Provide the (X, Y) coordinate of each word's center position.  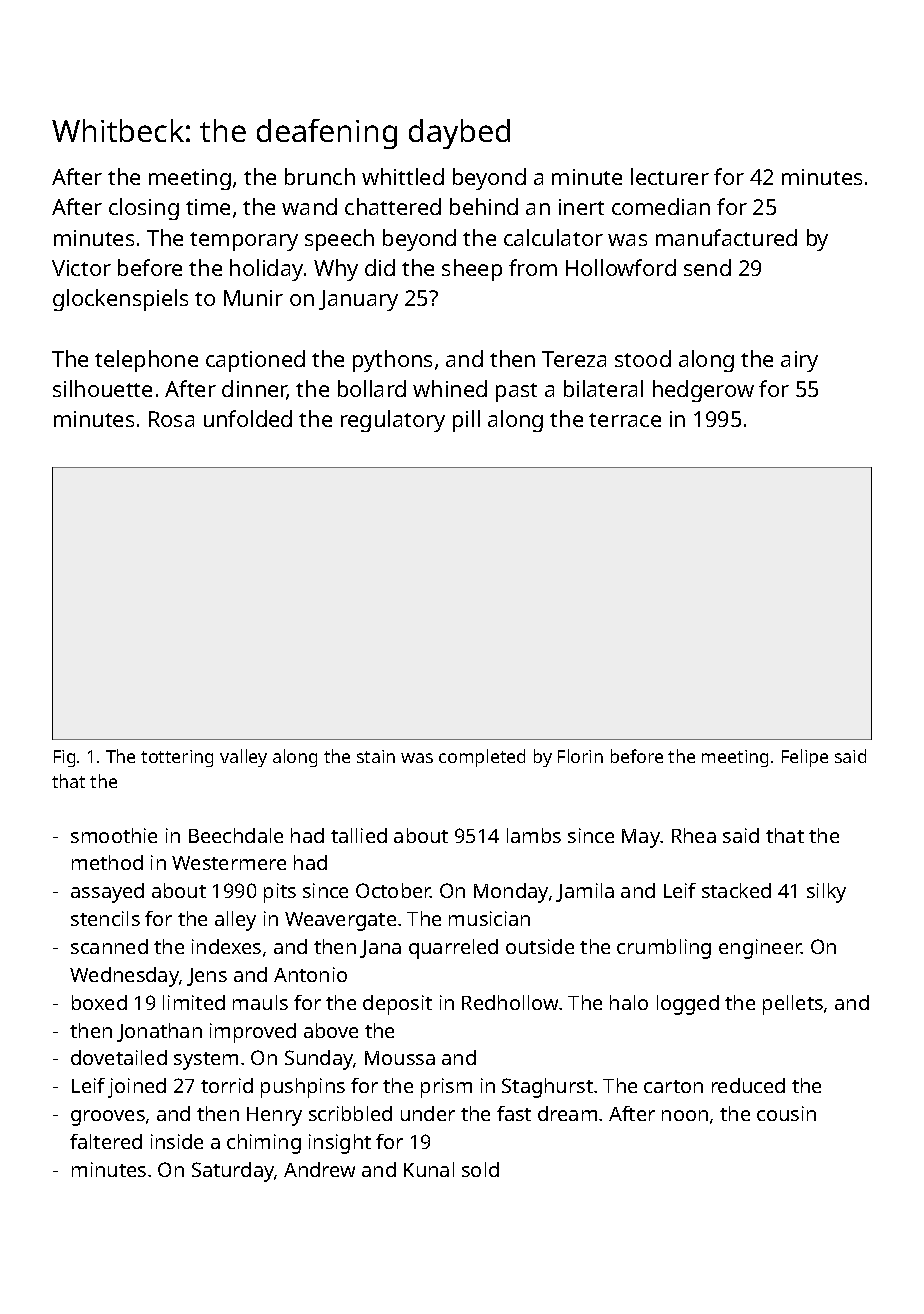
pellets (793, 1005)
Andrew (319, 1169)
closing (144, 209)
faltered (106, 1141)
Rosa (171, 419)
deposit (397, 1005)
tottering (177, 758)
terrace (625, 420)
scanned (109, 946)
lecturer (670, 176)
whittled (403, 176)
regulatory (393, 421)
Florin (580, 756)
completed (482, 758)
